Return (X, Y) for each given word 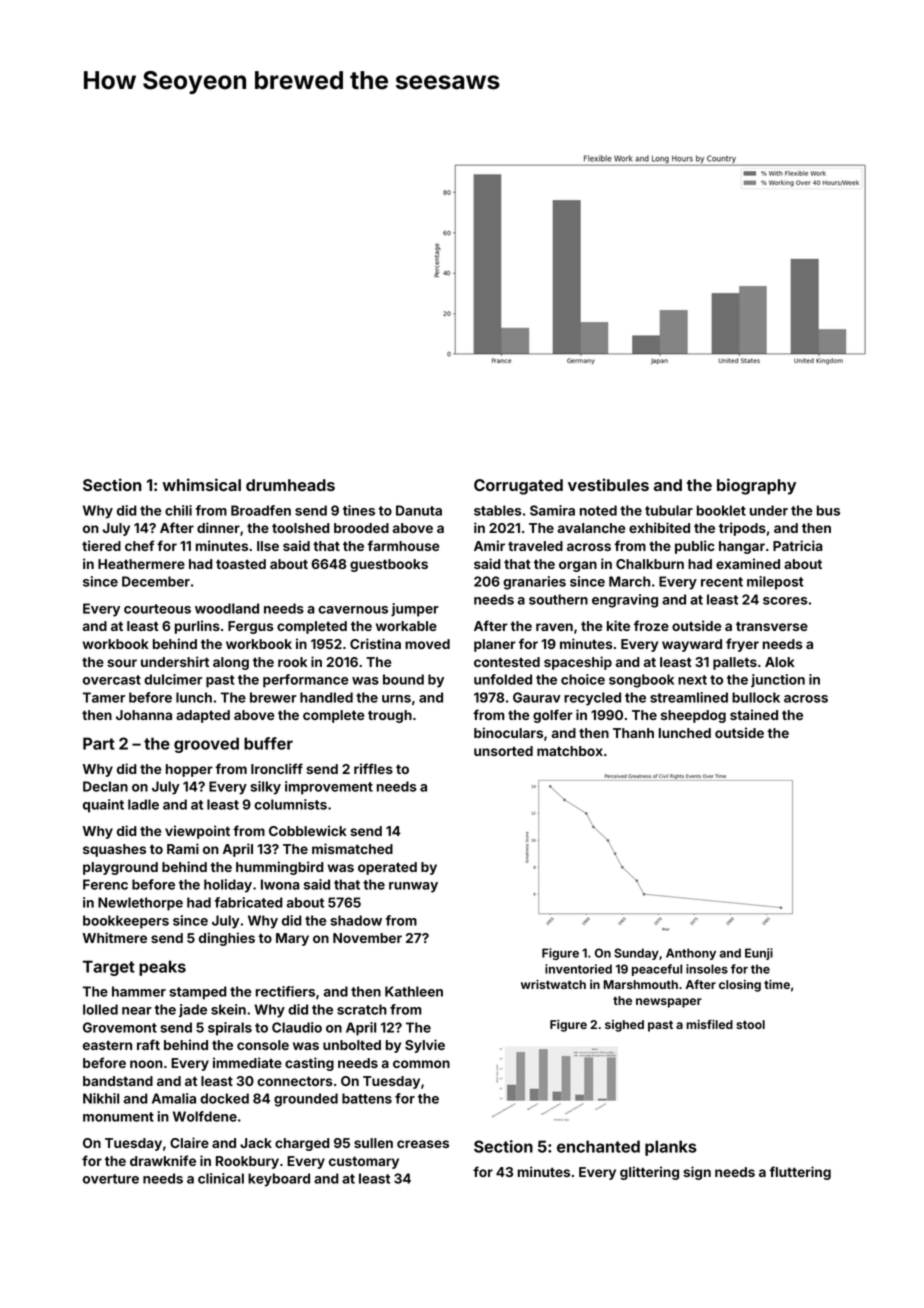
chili (178, 510)
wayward (692, 645)
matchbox (570, 751)
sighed (624, 1026)
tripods (742, 529)
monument (118, 1117)
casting (309, 1064)
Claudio (297, 1027)
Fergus (251, 627)
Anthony (691, 954)
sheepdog (693, 716)
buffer (268, 743)
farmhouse (403, 545)
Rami (183, 848)
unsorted (503, 751)
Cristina (375, 643)
